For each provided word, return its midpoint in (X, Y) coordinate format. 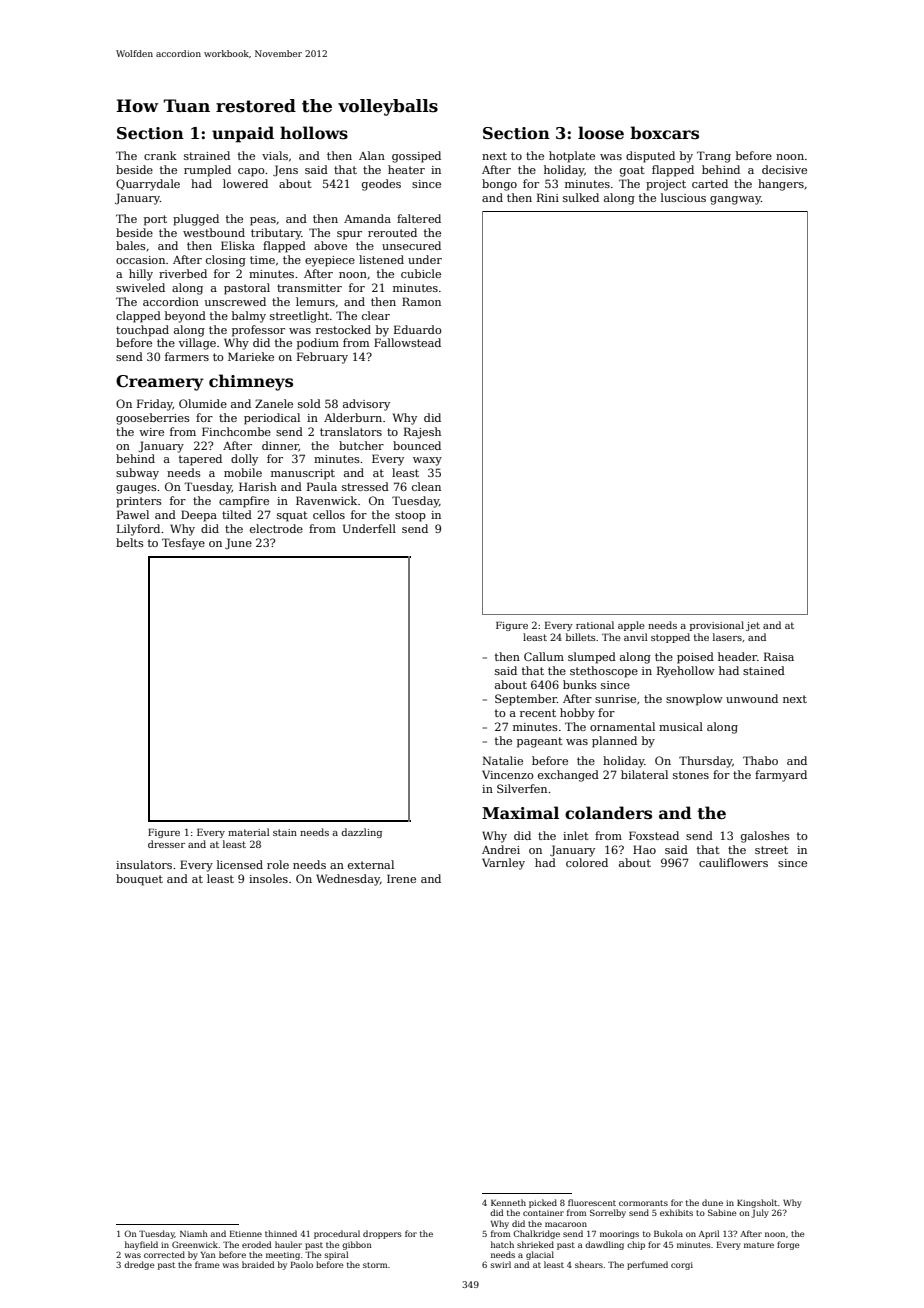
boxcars (664, 133)
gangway (735, 200)
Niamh (194, 1233)
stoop (410, 516)
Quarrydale (148, 185)
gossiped (416, 157)
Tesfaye (183, 544)
